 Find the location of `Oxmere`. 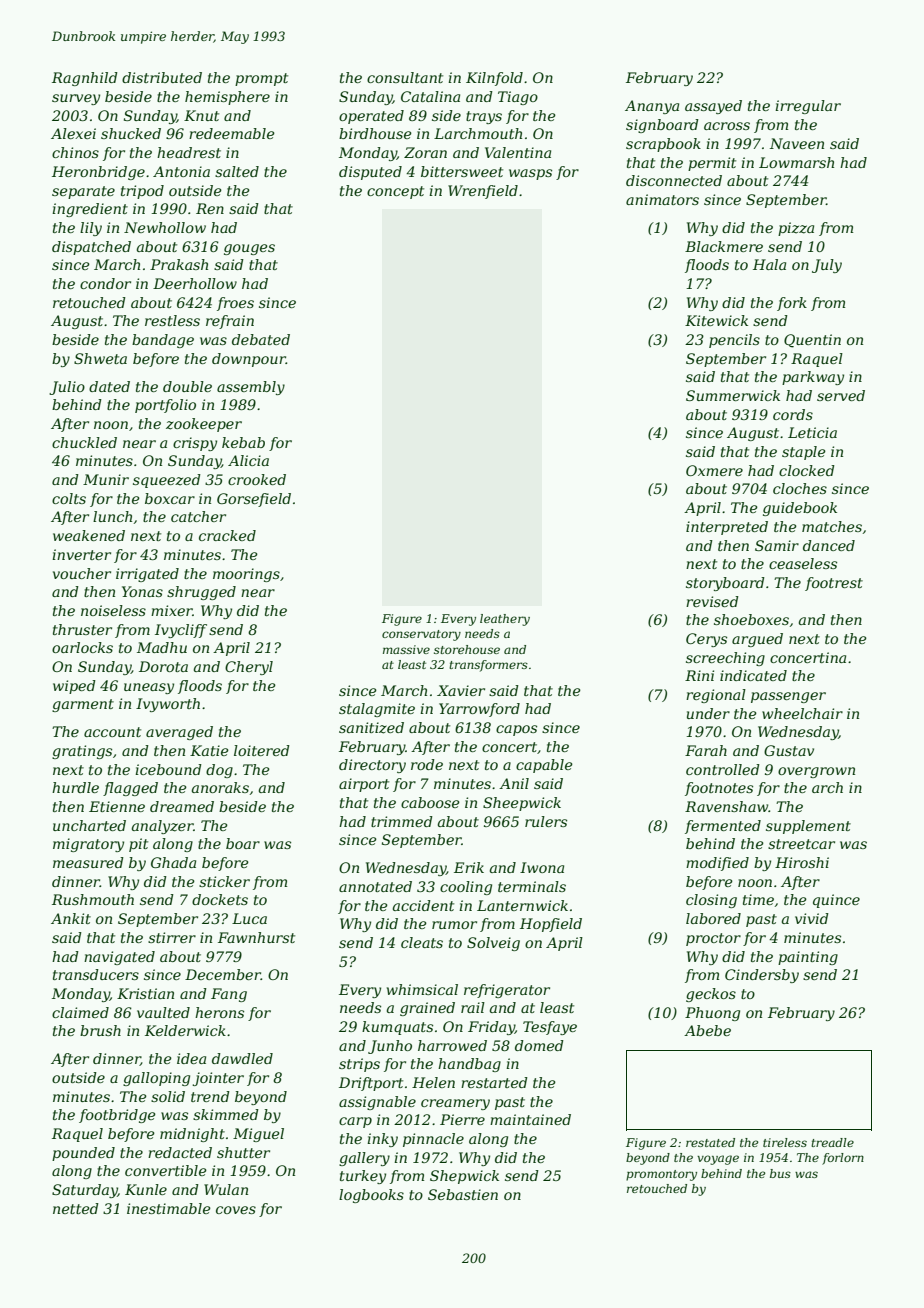

Oxmere is located at coordinates (714, 470).
